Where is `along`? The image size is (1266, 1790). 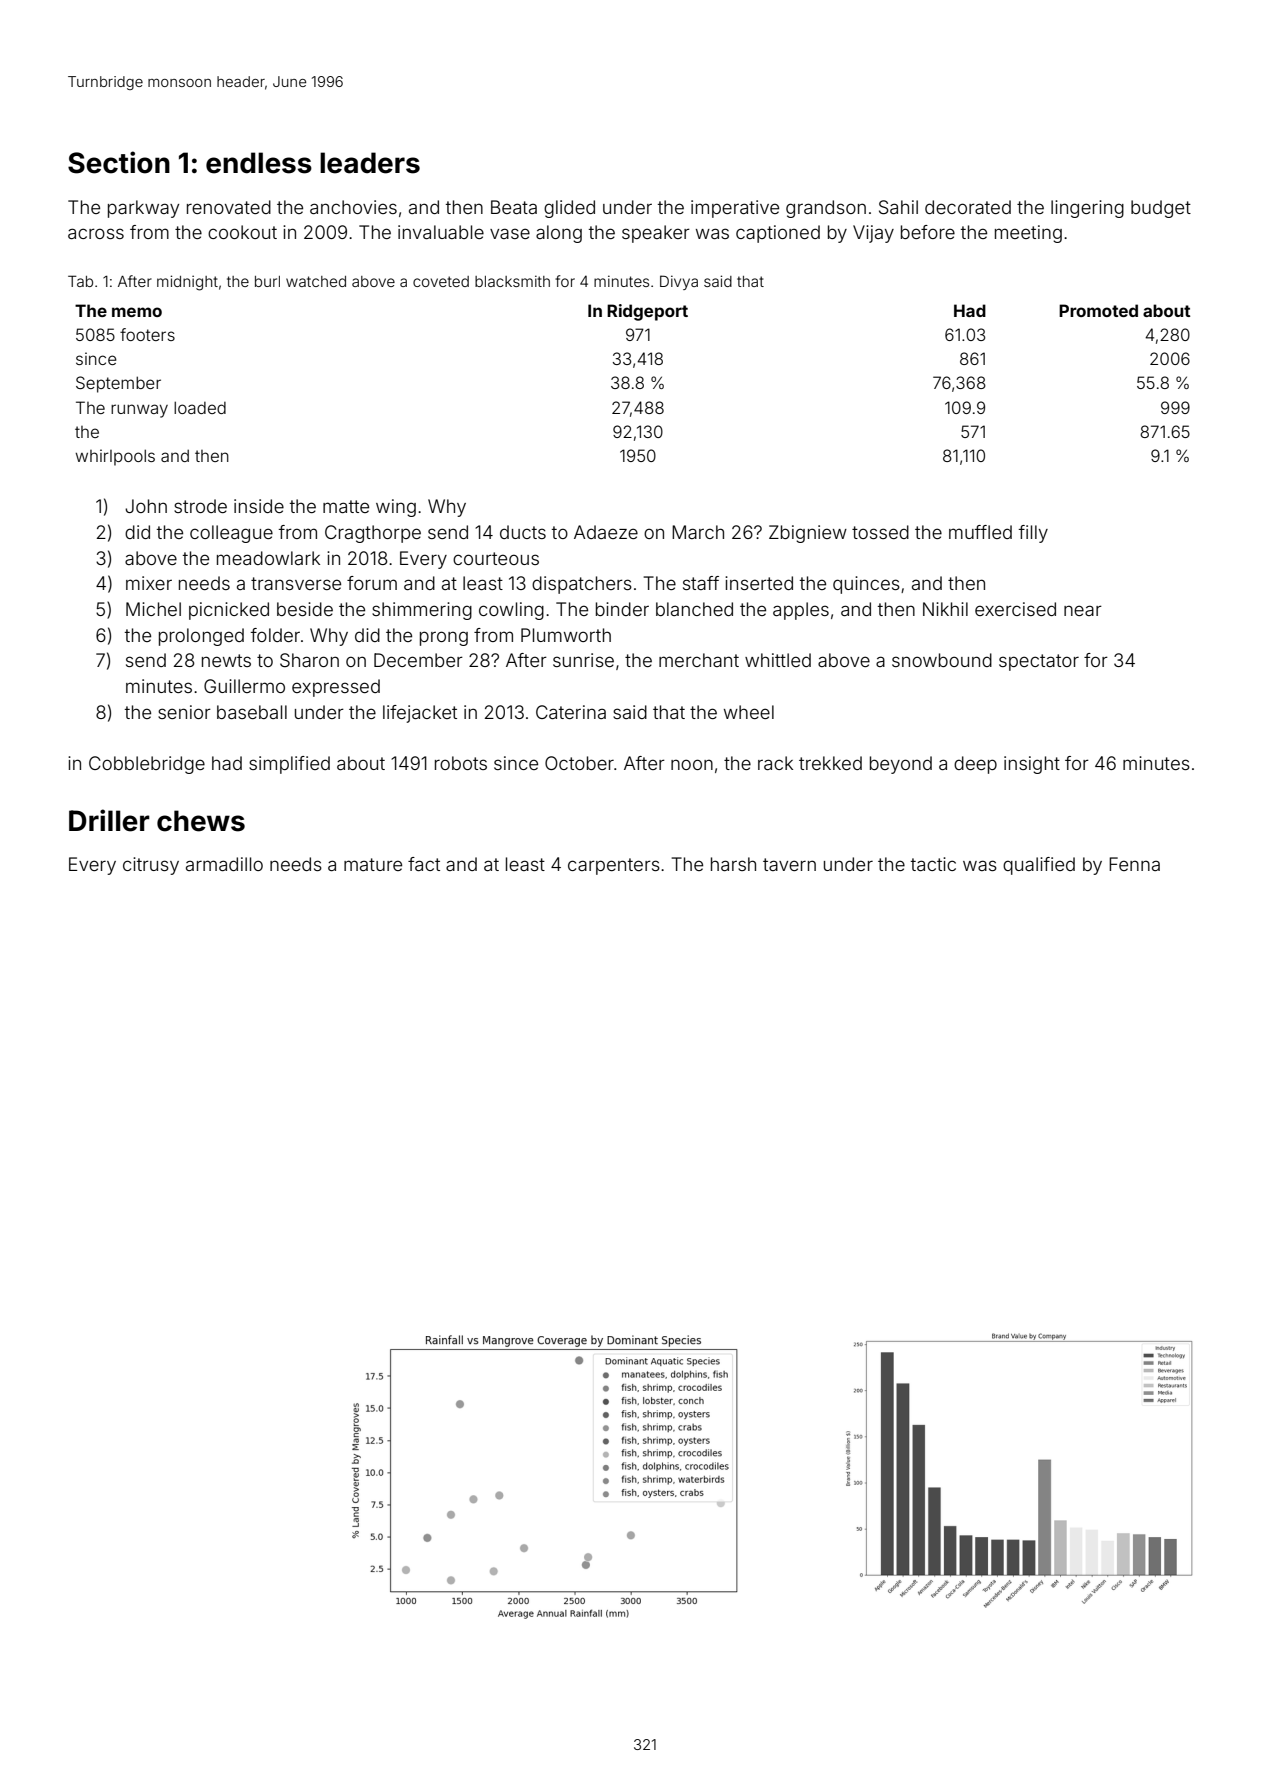
along is located at coordinates (559, 234).
